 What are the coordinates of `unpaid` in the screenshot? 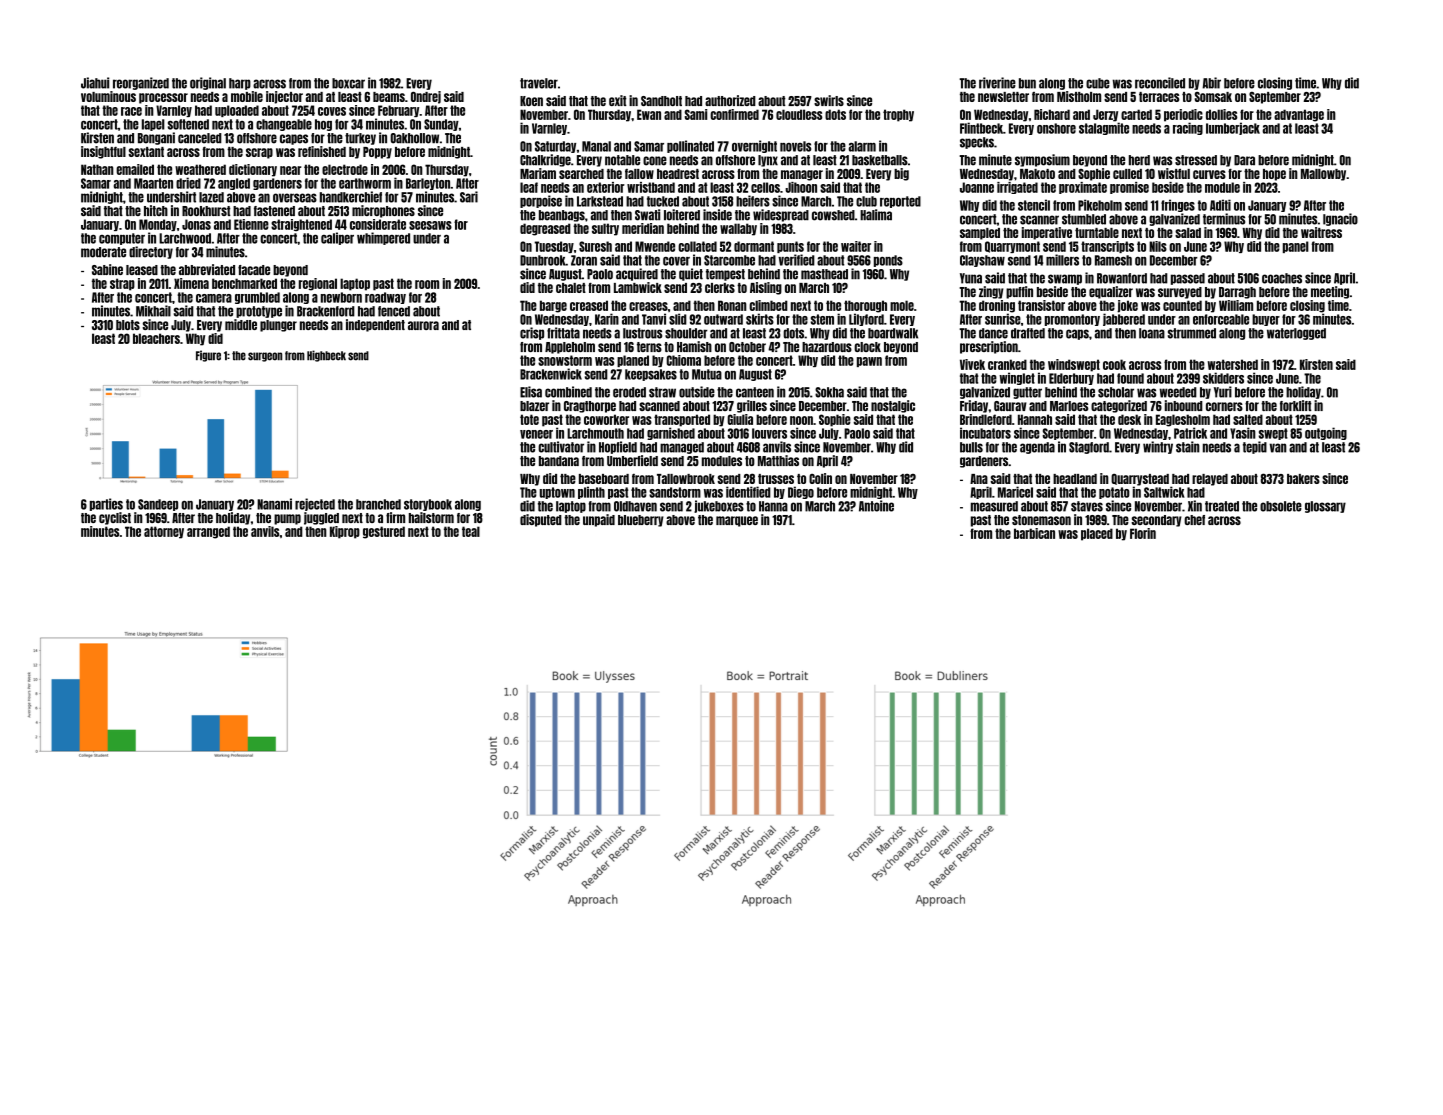 It's located at (599, 520).
